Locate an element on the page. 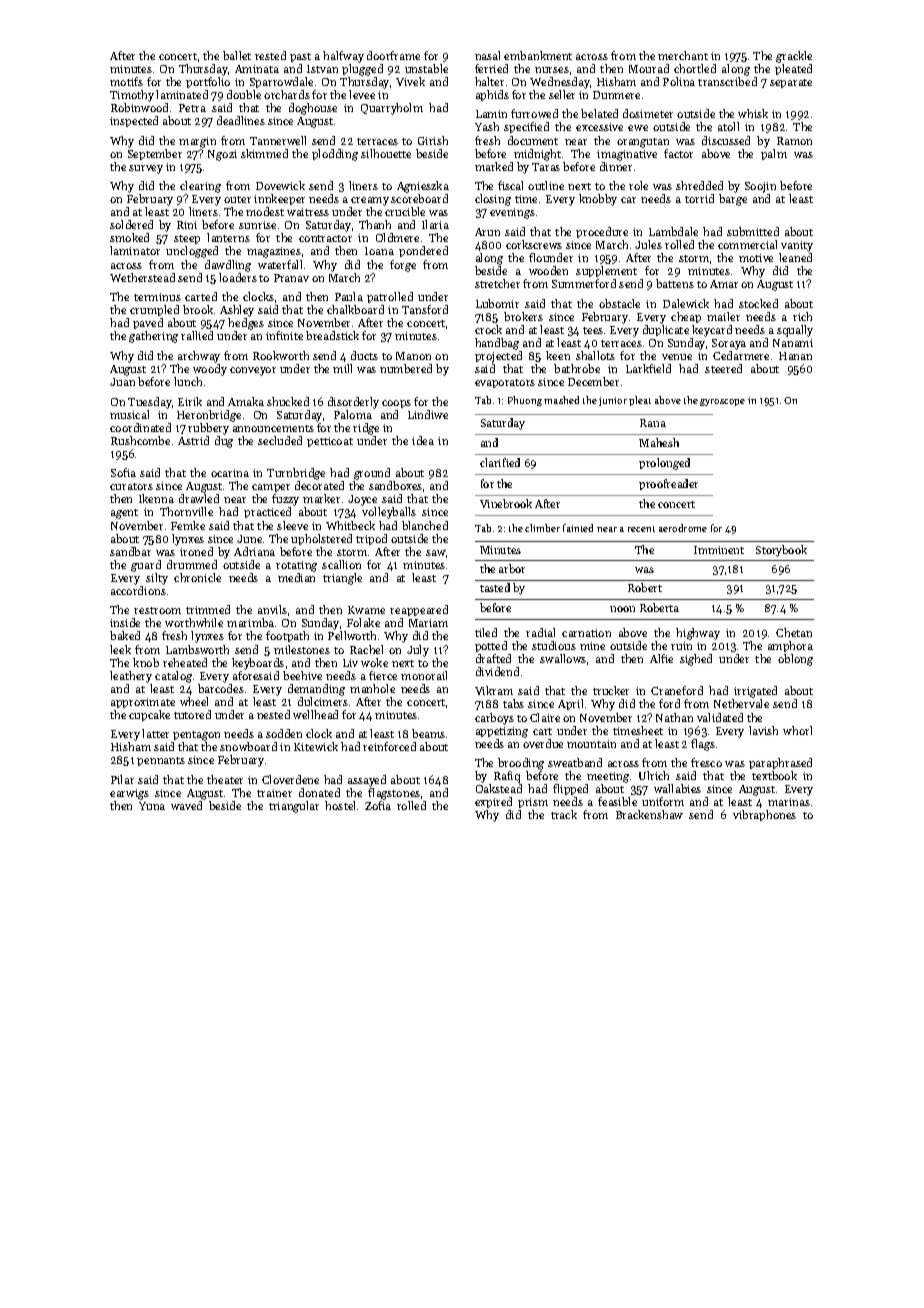 The height and width of the page is (1308, 924). clarified is located at coordinates (500, 462).
